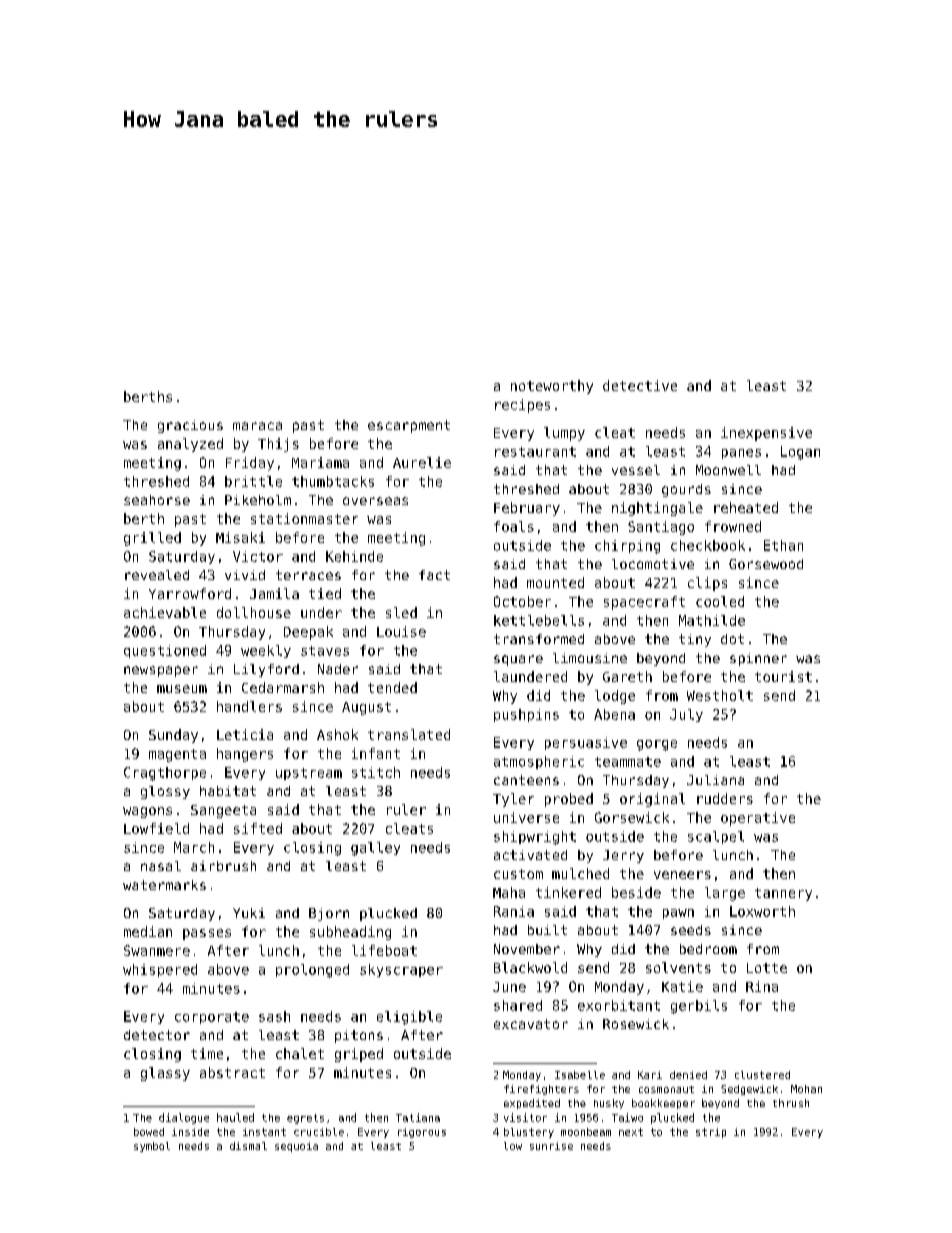 This page has height=1233, width=952. I want to click on Logan, so click(800, 453).
